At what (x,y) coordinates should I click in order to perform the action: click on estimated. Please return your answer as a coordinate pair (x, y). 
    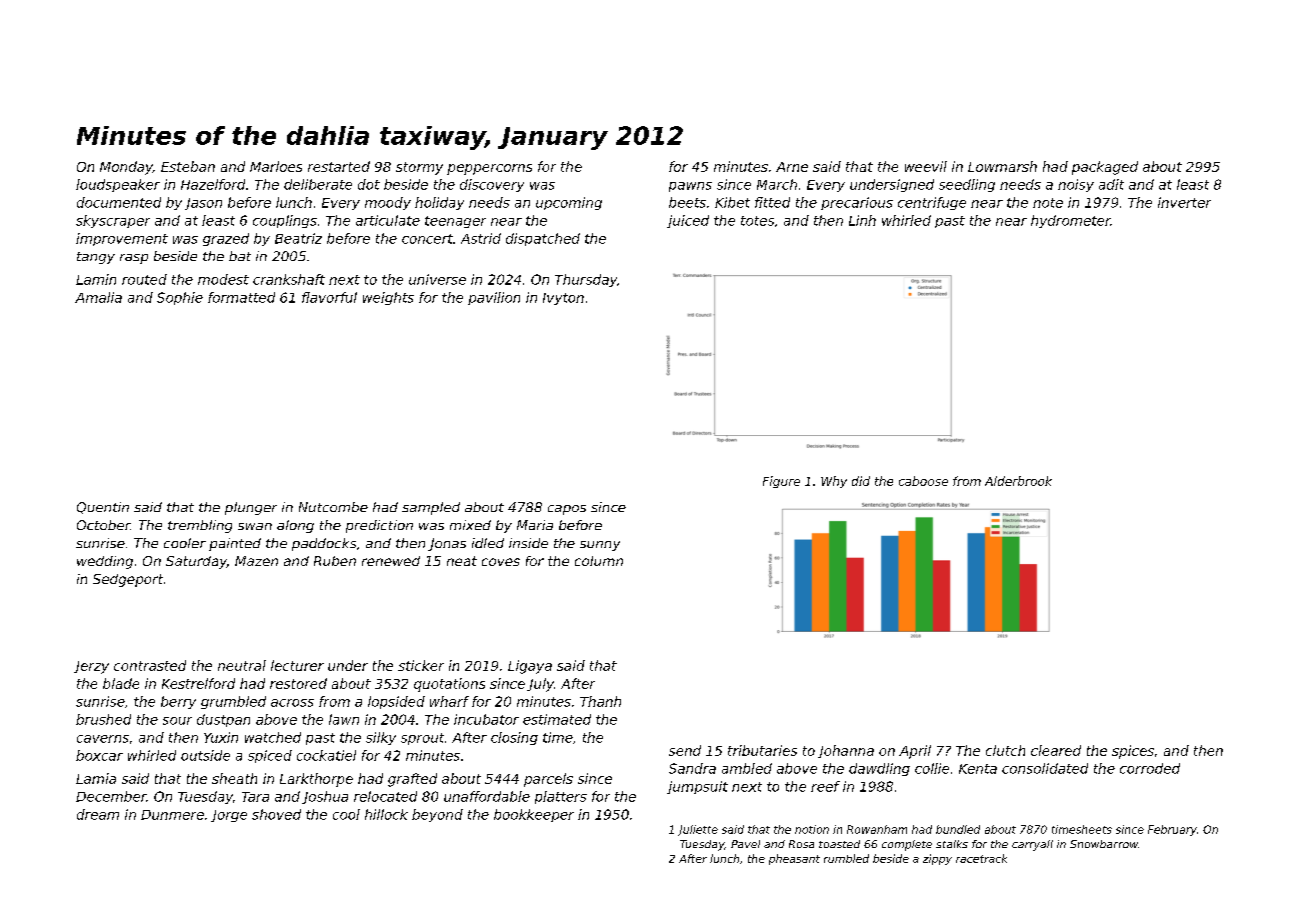
    Looking at the image, I should click on (557, 719).
